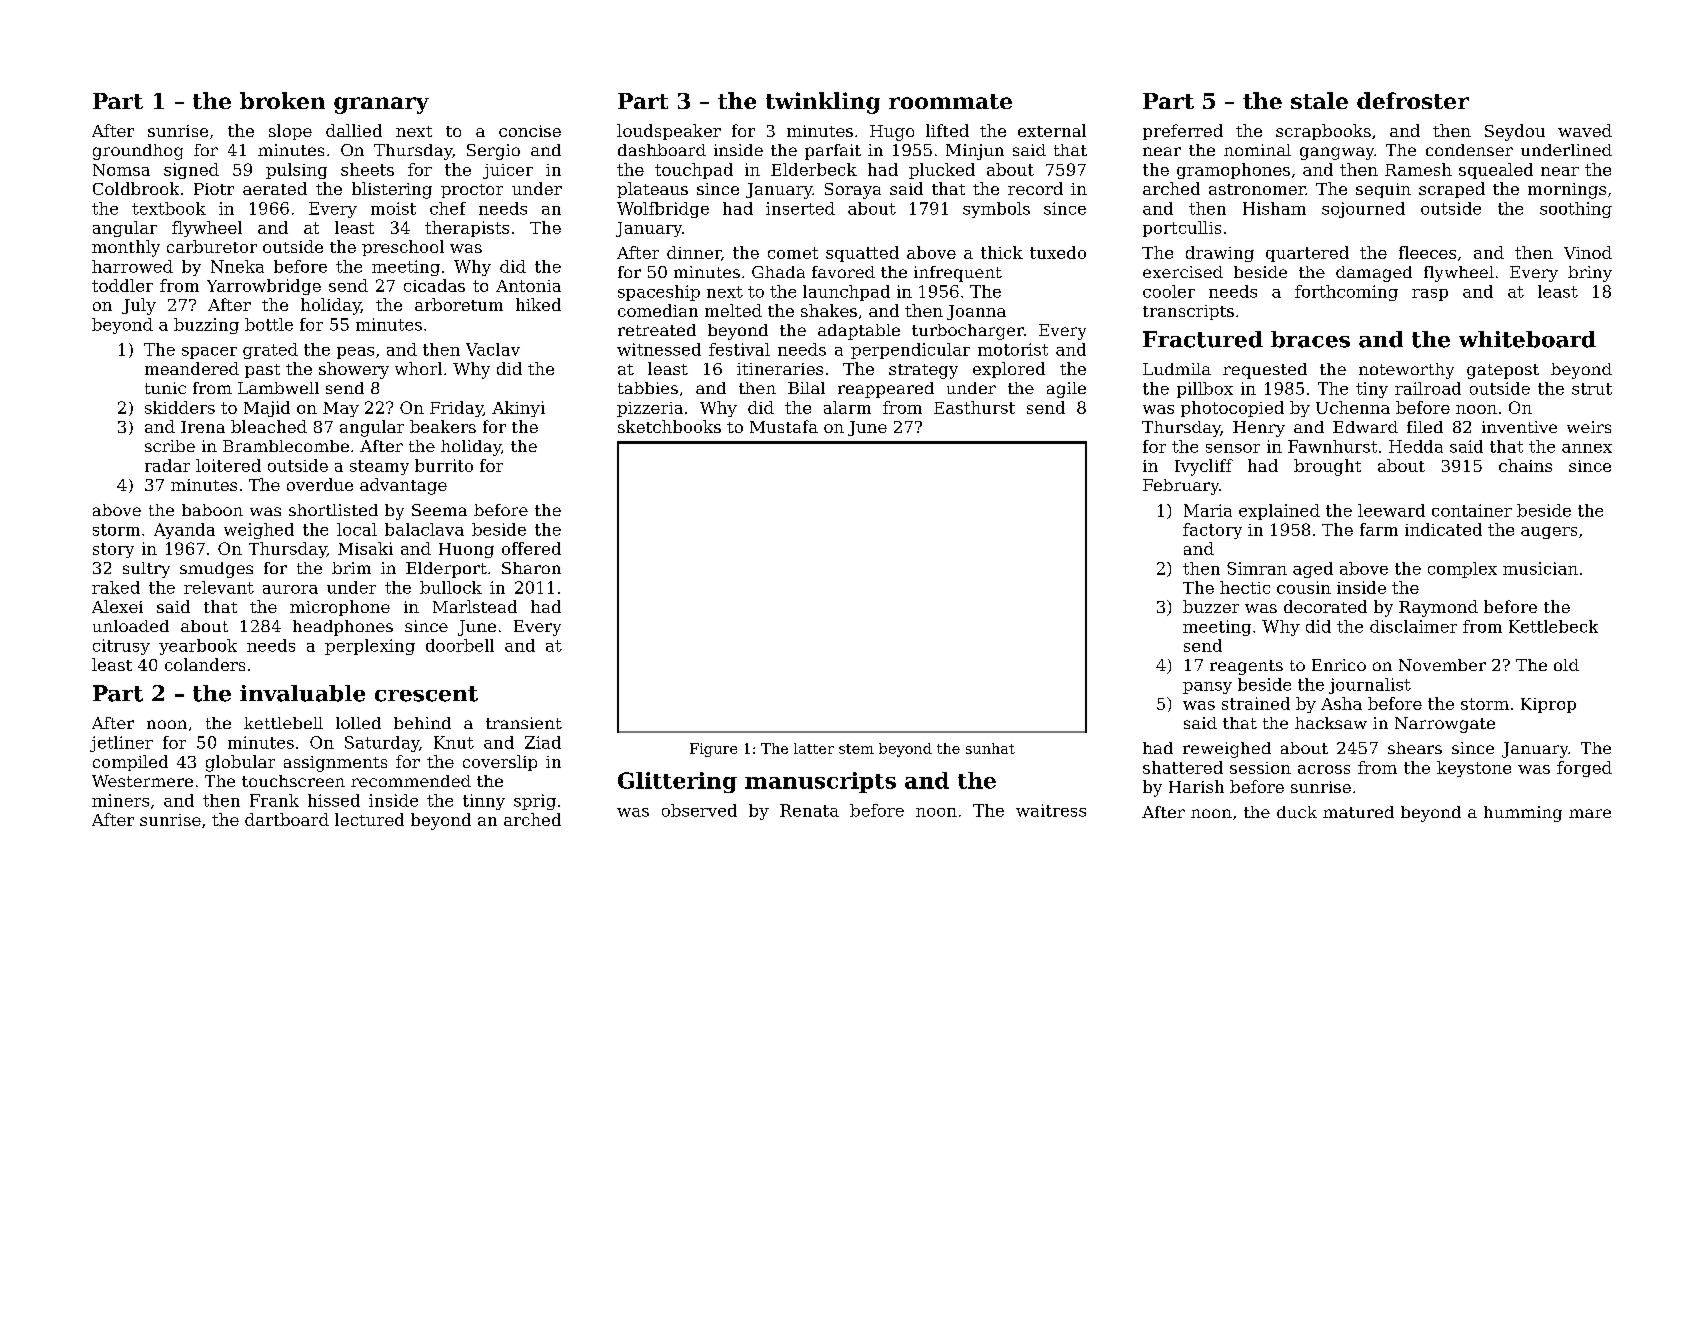  Describe the element at coordinates (460, 645) in the image. I see `doorbell` at that location.
